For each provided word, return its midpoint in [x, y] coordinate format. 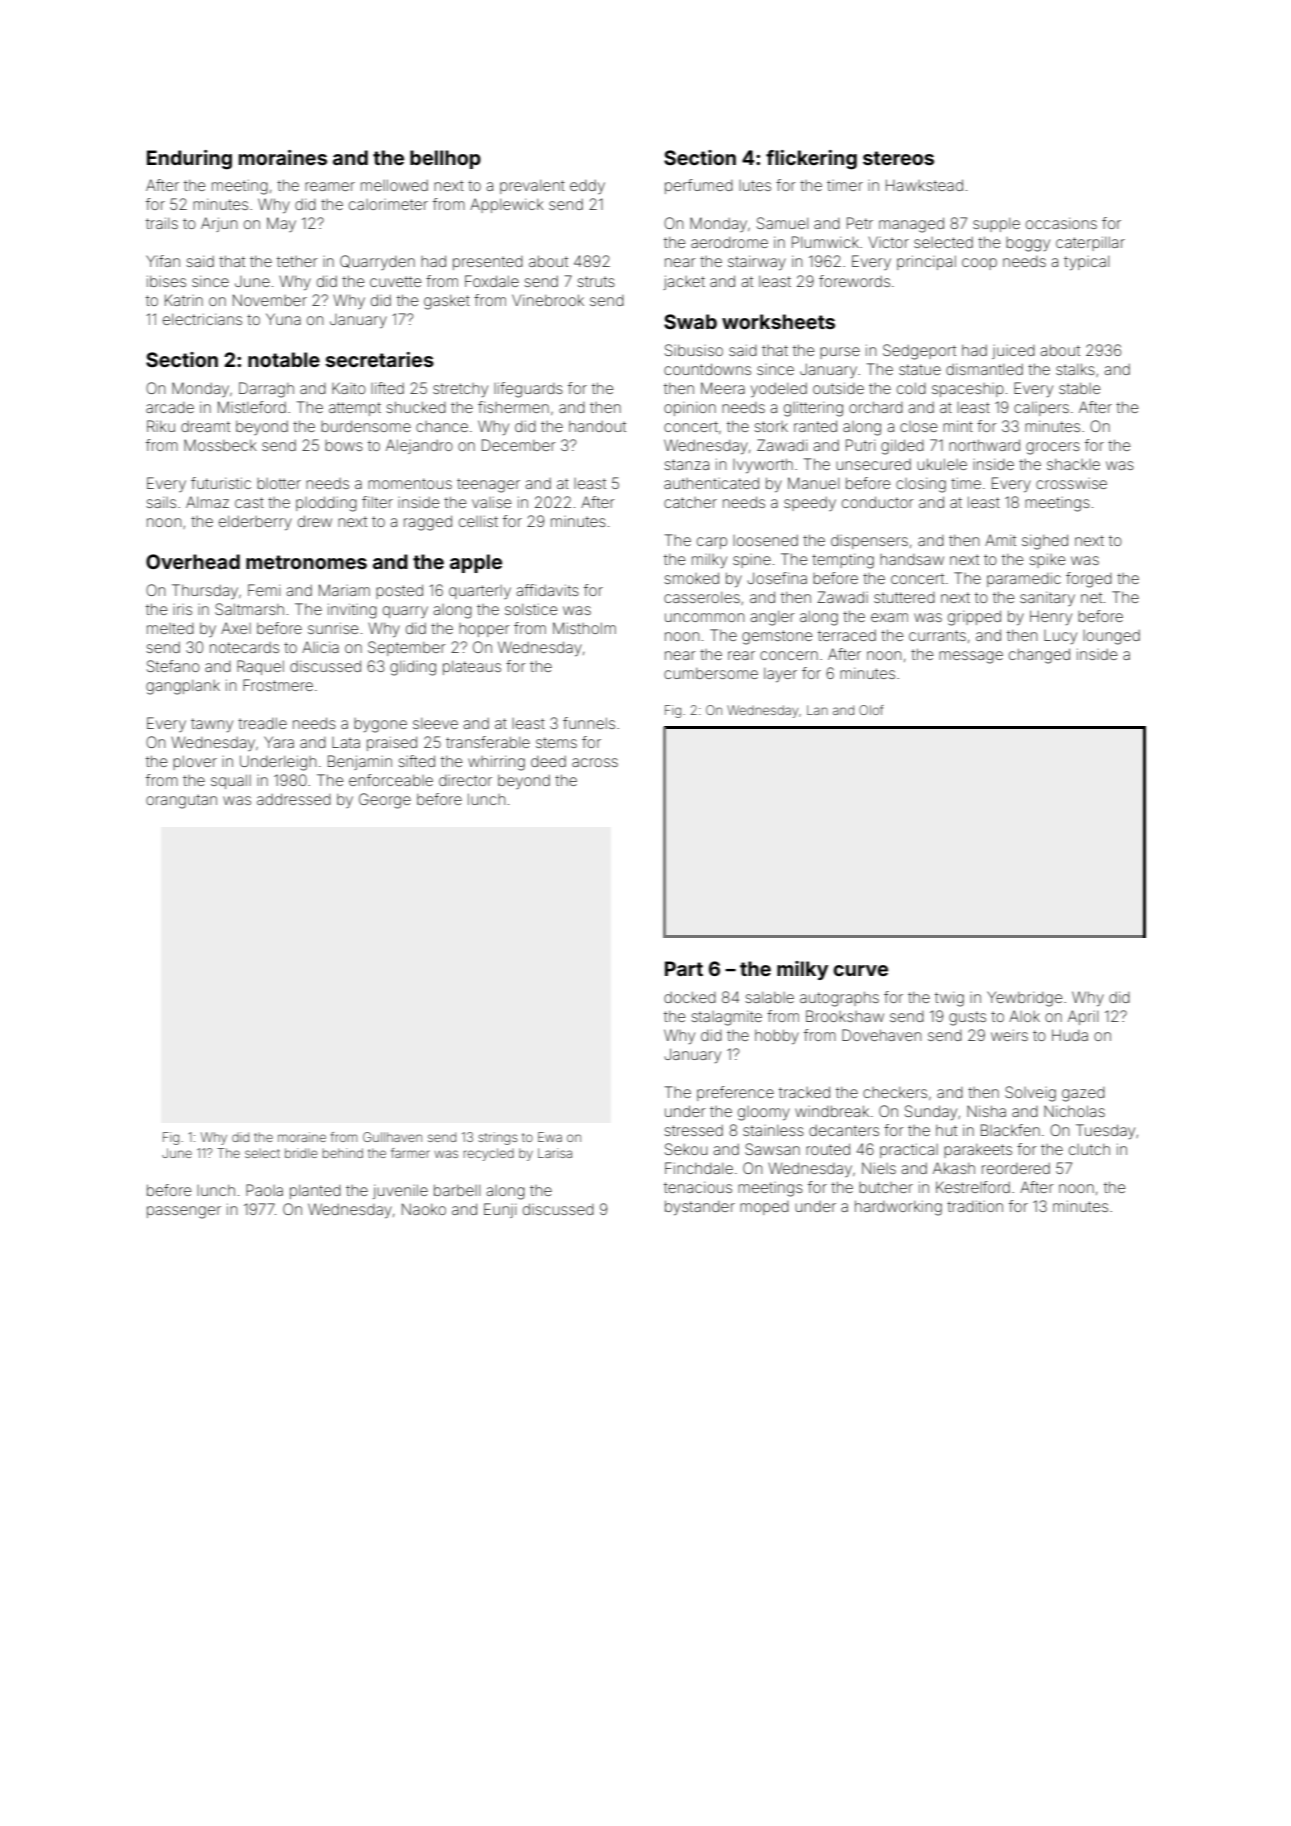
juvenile [400, 1191]
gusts [967, 1018]
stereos [898, 158]
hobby [777, 1036]
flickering [811, 160]
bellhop [445, 159]
